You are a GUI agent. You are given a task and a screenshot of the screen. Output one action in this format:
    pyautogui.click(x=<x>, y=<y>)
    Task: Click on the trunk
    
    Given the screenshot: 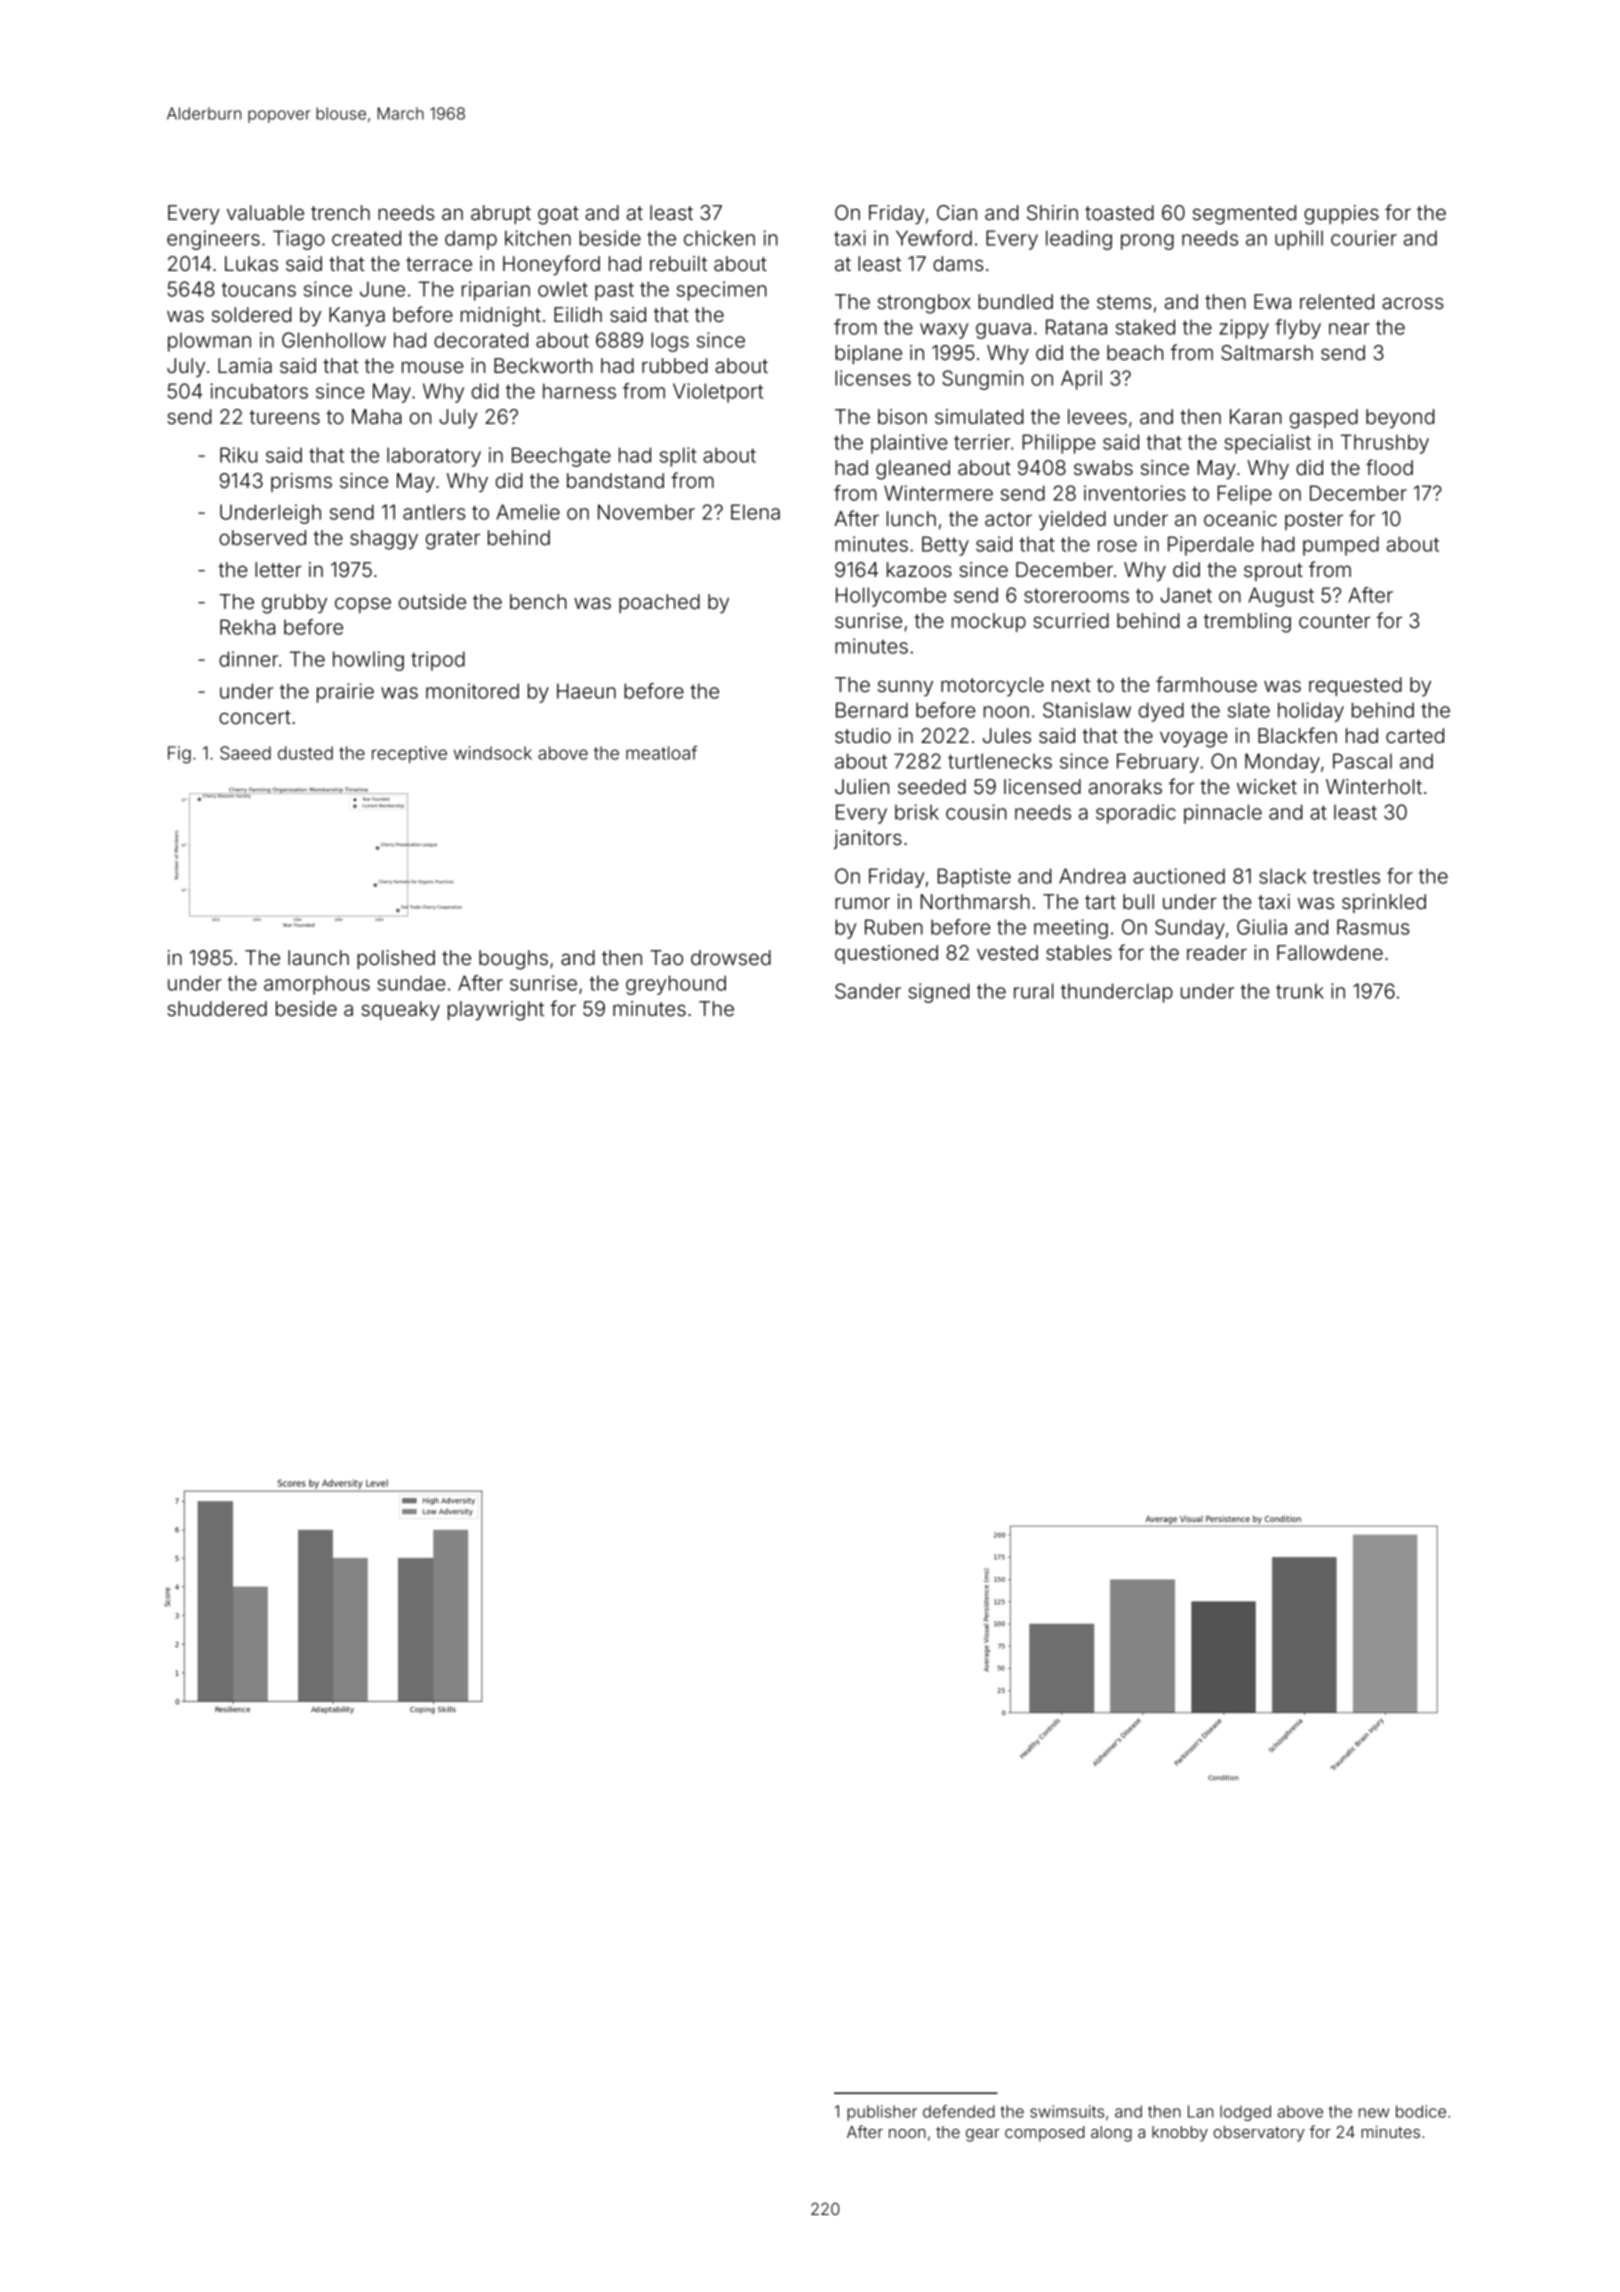 What is the action you would take?
    pyautogui.click(x=1300, y=991)
